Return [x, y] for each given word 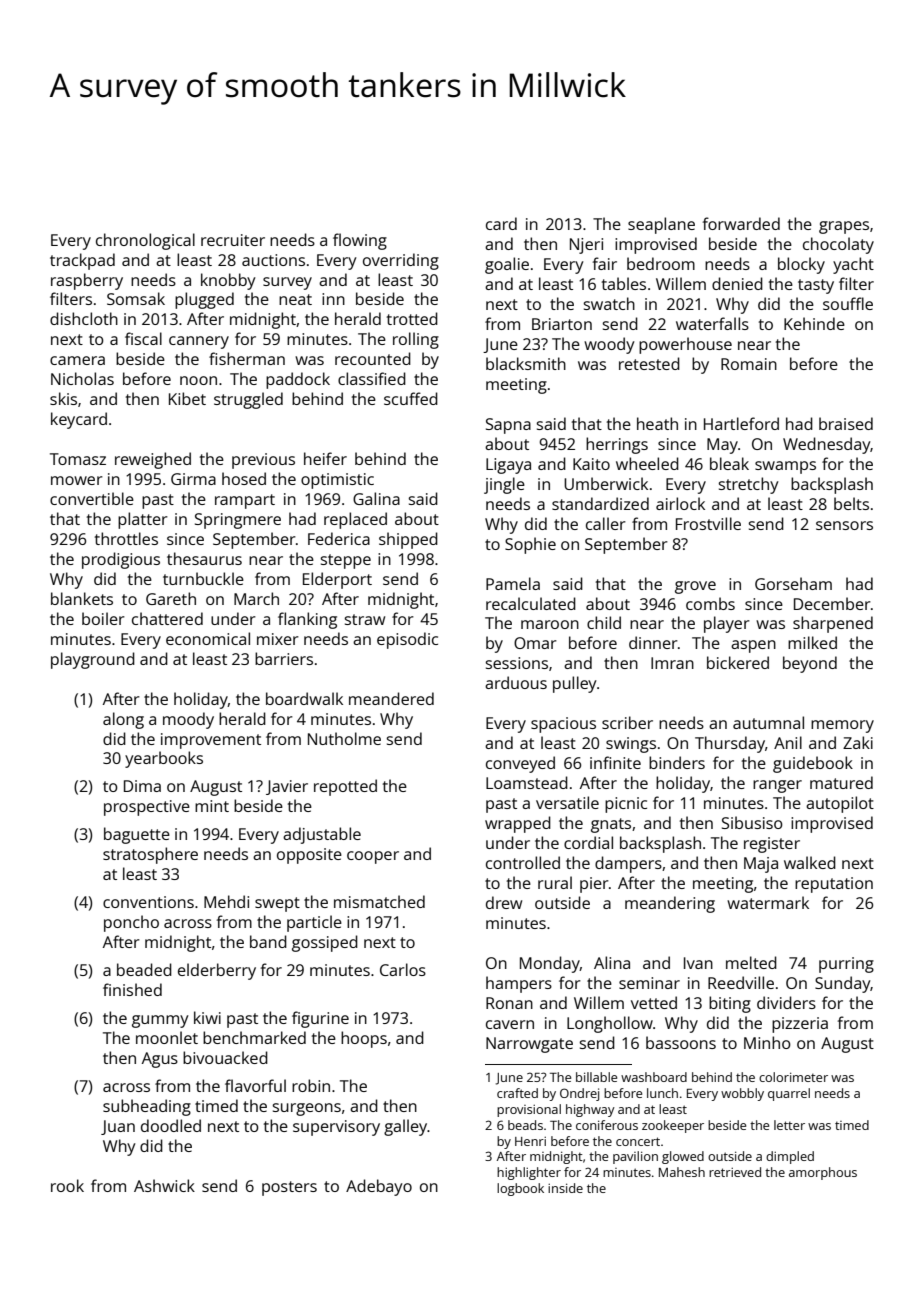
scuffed [411, 398]
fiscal [143, 338]
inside [565, 1188]
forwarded [741, 223]
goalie [507, 265]
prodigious [121, 560]
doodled [171, 1125]
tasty [816, 286]
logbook [520, 1189]
